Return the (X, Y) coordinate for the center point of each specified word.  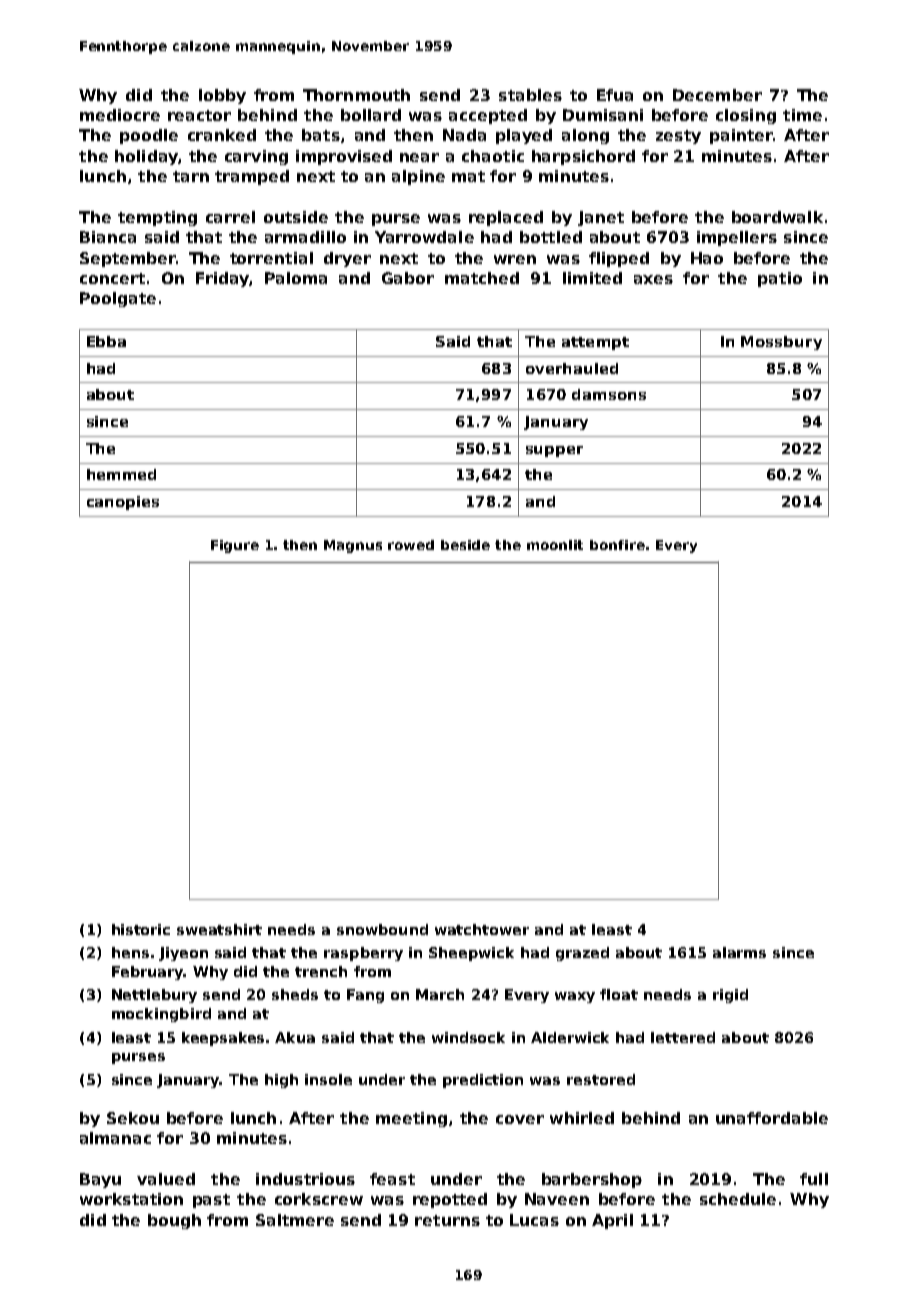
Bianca (108, 237)
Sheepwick (471, 954)
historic (141, 929)
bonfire (617, 545)
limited (592, 278)
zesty (678, 137)
